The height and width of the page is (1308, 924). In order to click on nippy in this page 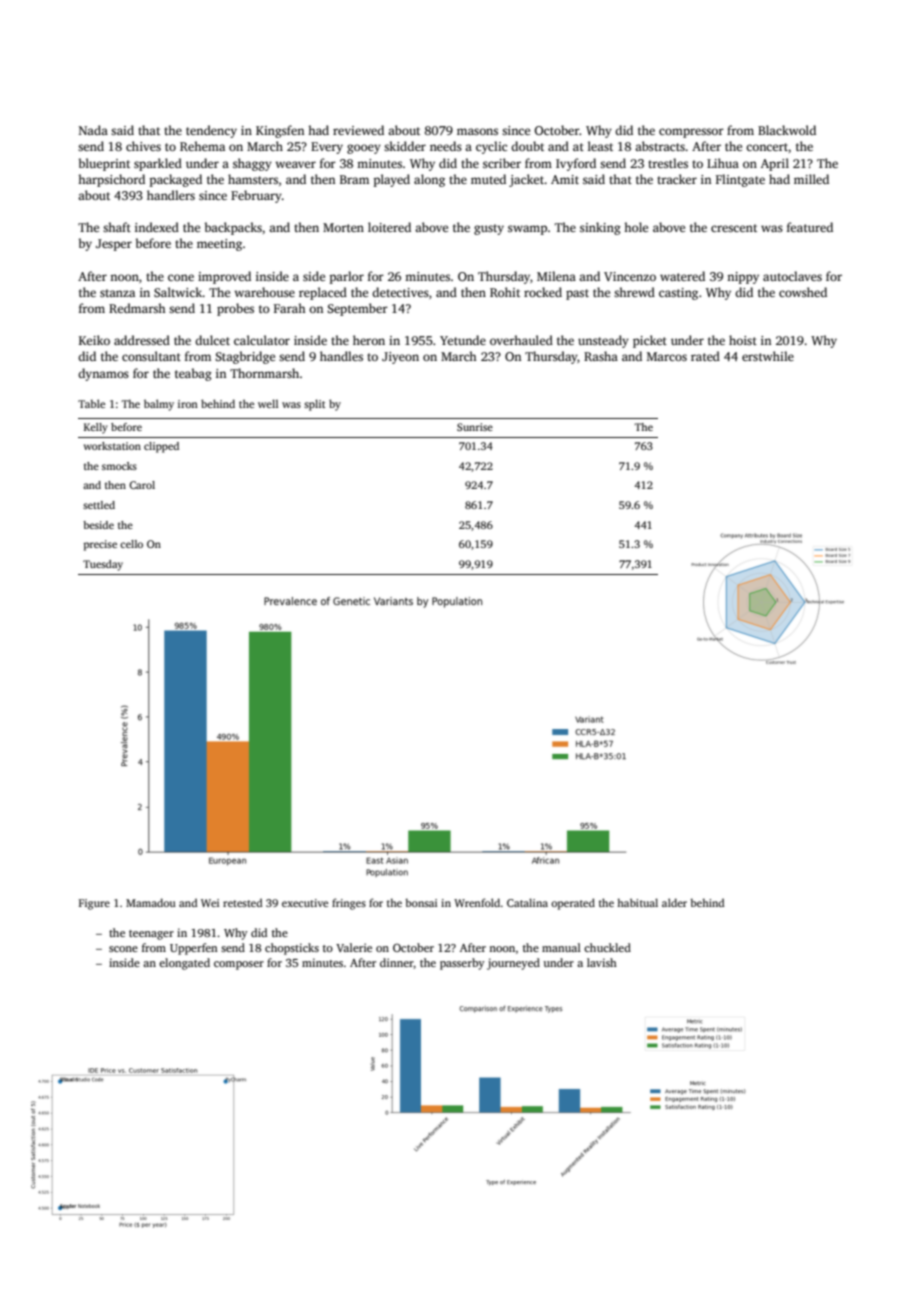, I will do `click(743, 278)`.
